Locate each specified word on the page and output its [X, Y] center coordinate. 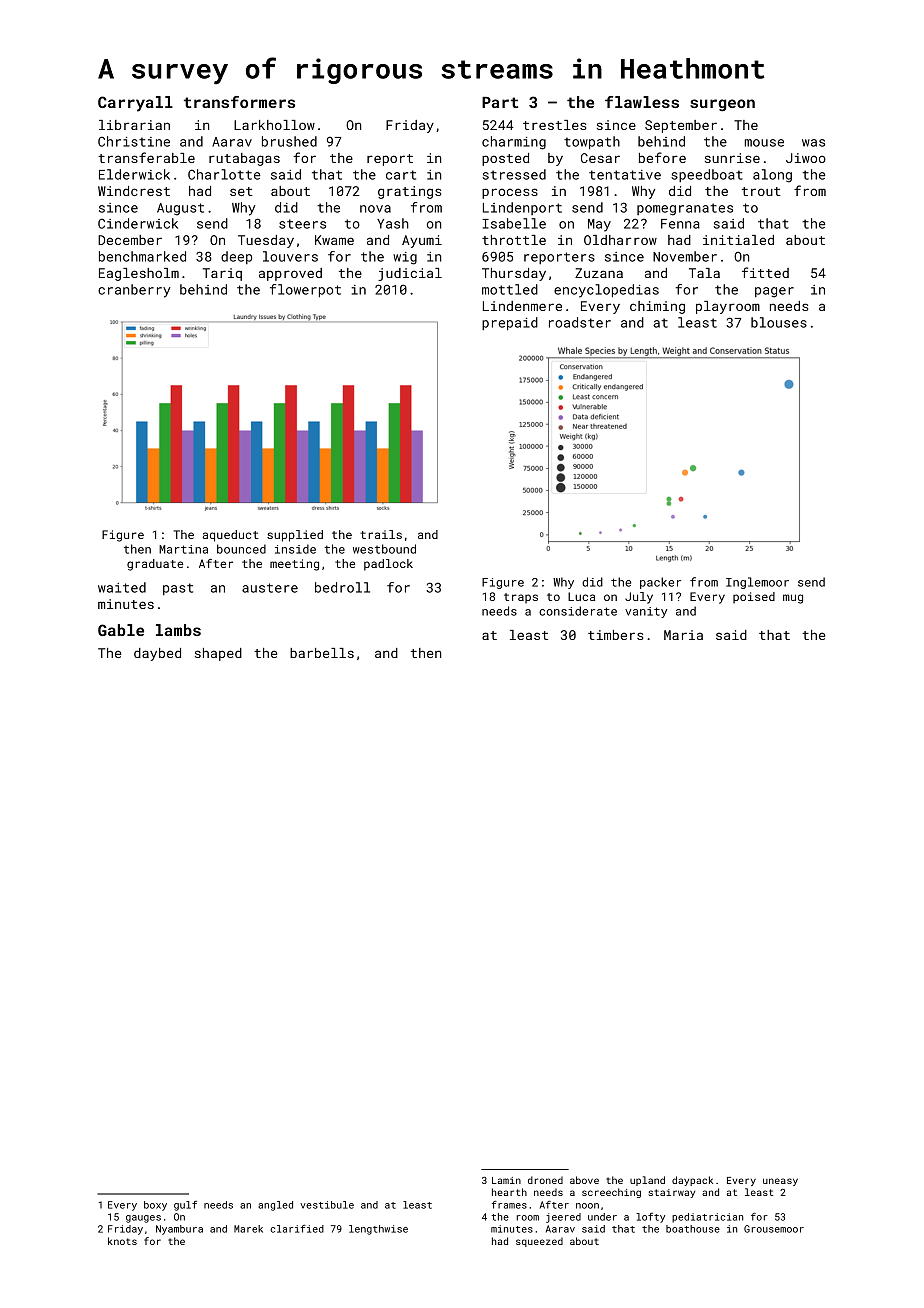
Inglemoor [757, 583]
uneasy [780, 1182]
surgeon [722, 105]
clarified [297, 1229]
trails [381, 534]
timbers [615, 635]
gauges [143, 1219]
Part [500, 102]
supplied [295, 536]
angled [275, 1206]
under [602, 1217]
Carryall [135, 104]
